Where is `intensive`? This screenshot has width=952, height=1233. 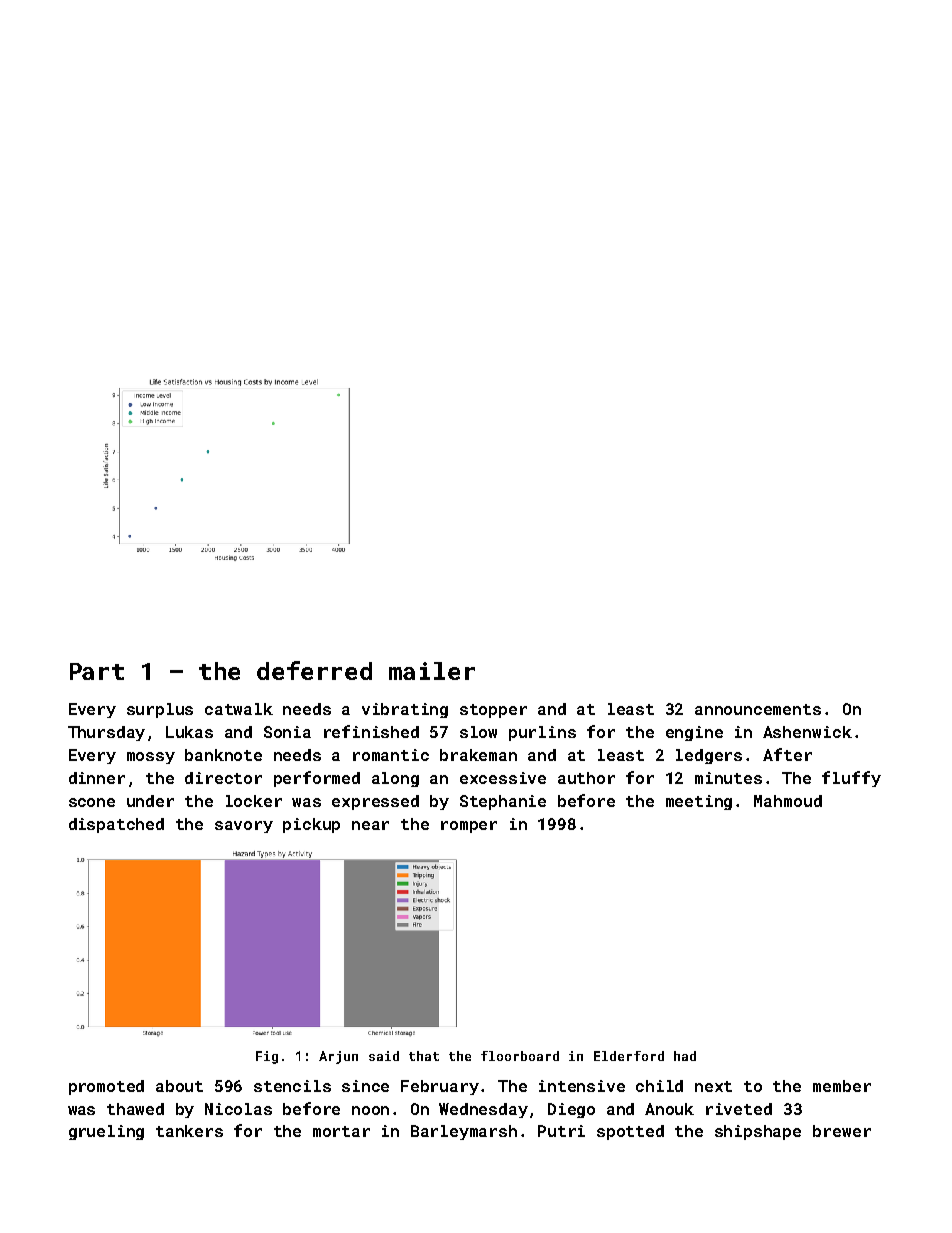
intensive is located at coordinates (582, 1086).
